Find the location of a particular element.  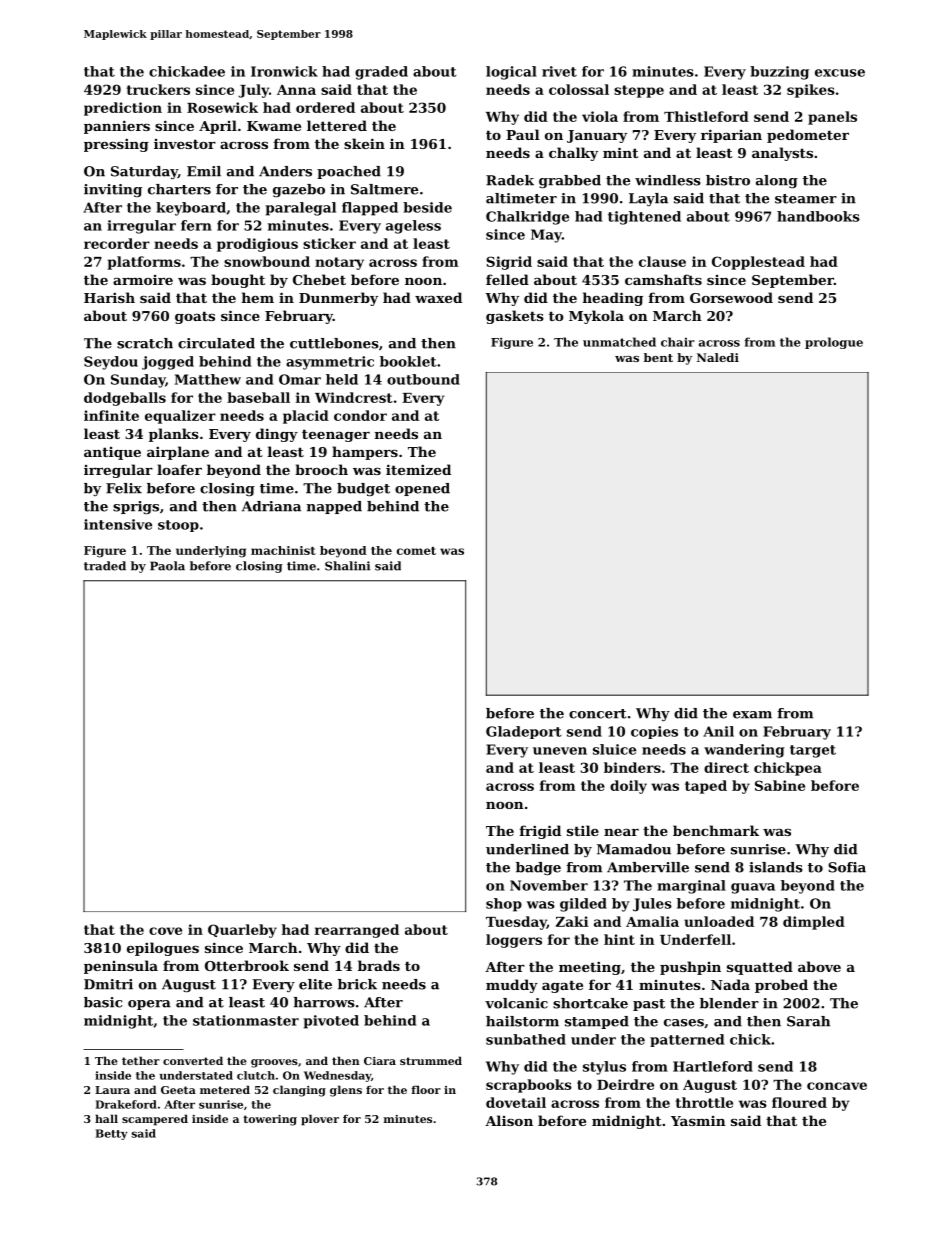

graded is located at coordinates (381, 73).
